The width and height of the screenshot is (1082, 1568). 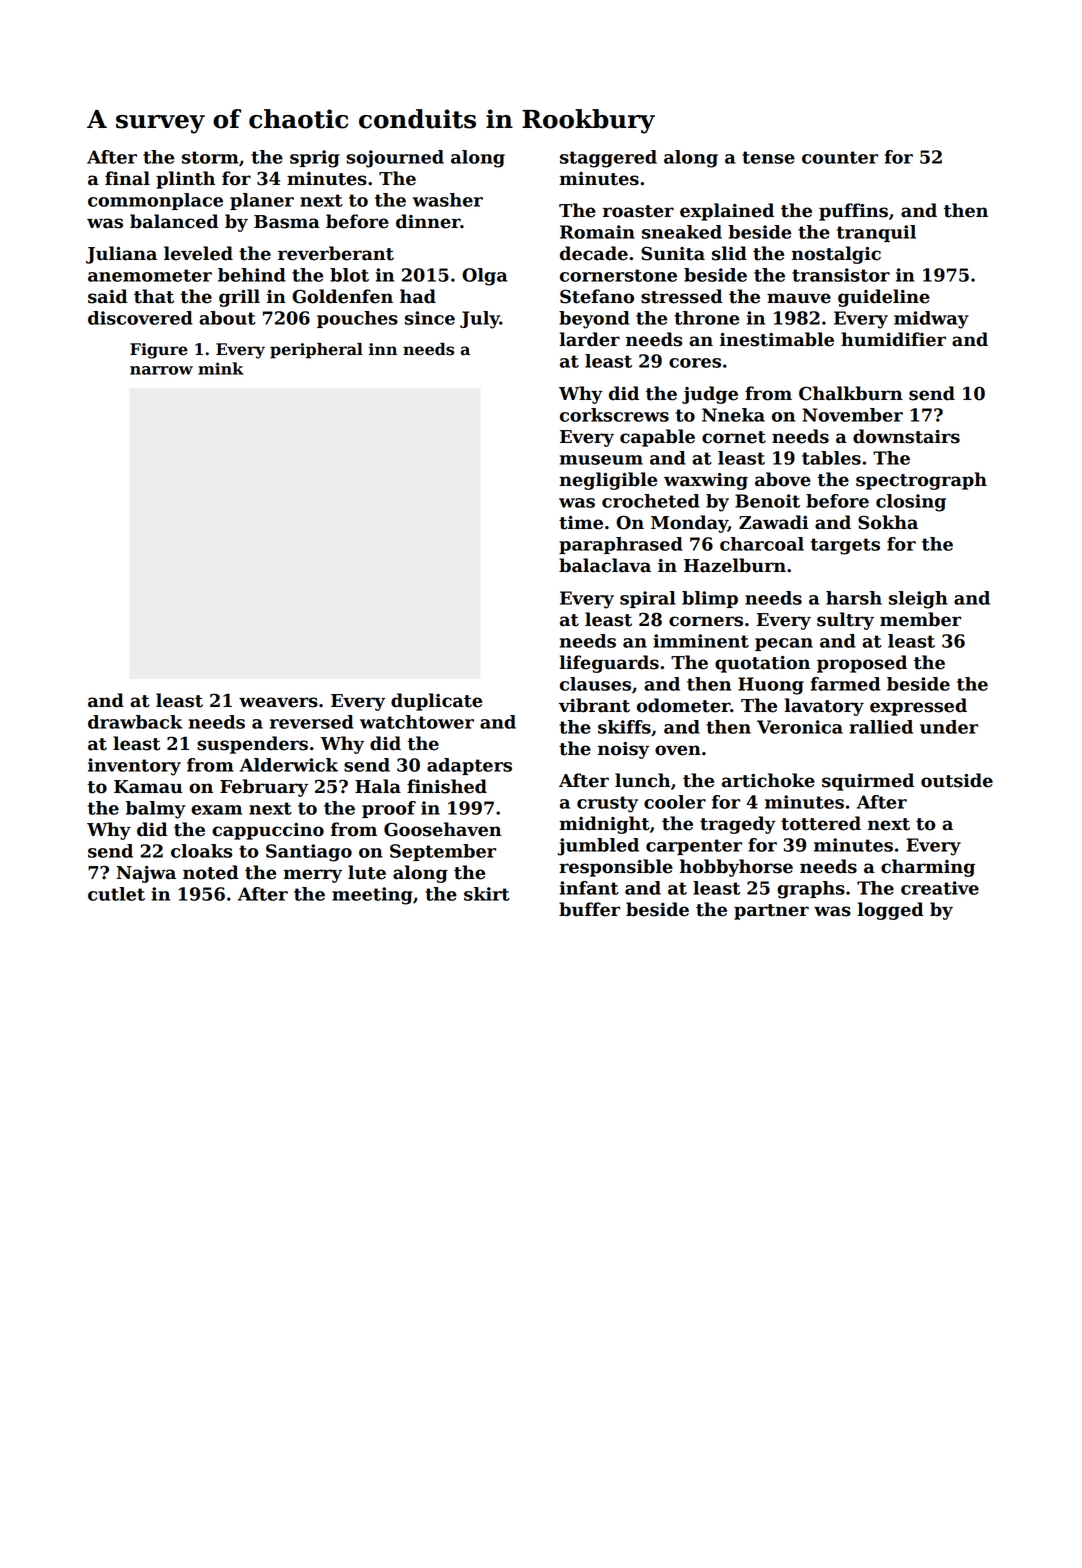 I want to click on reversed, so click(x=312, y=722).
